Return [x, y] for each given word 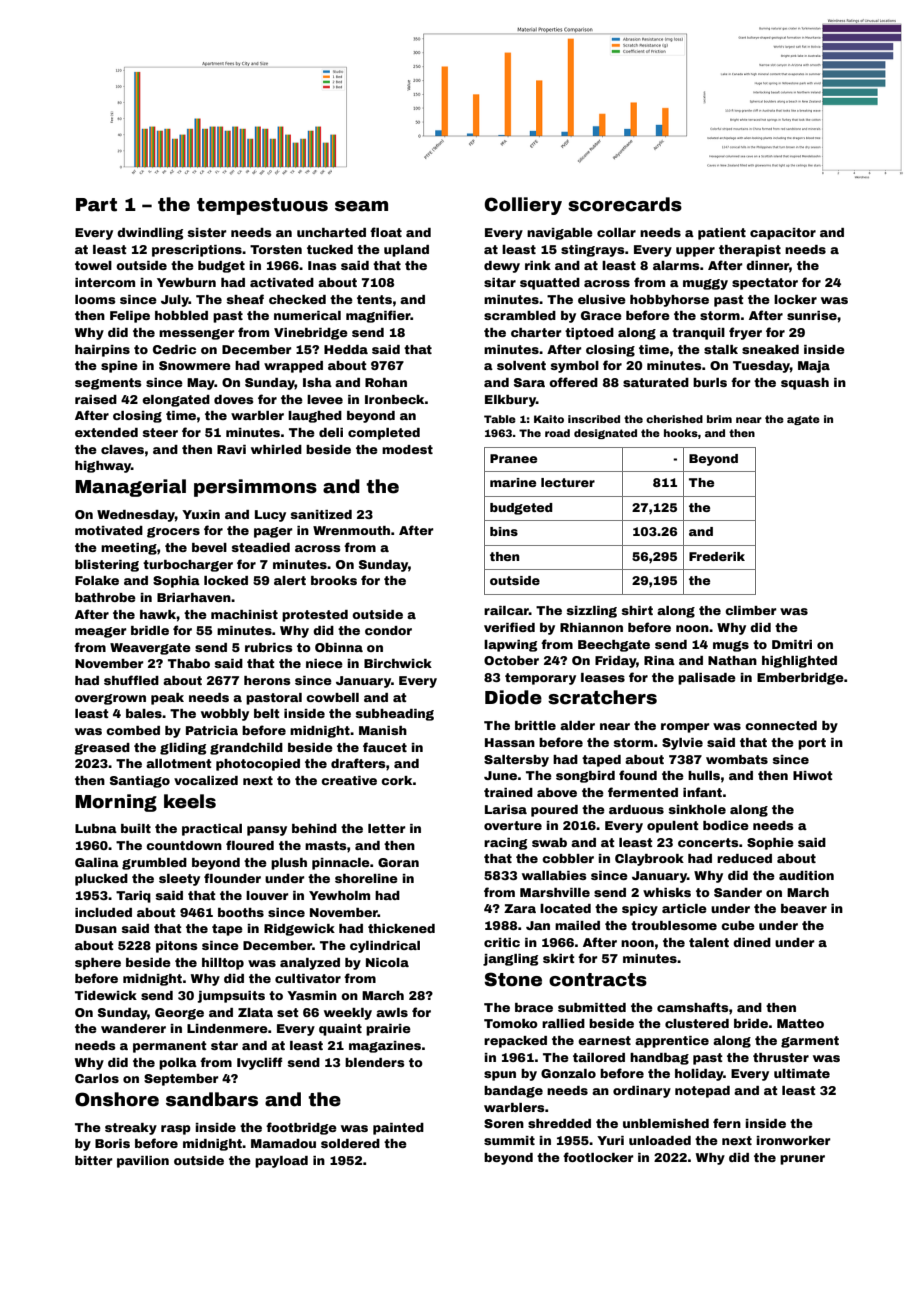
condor [388, 630]
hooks [681, 433]
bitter [94, 1160]
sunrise [812, 315]
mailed [577, 925]
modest [407, 449]
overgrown [110, 699]
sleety [179, 880]
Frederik [717, 556]
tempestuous [262, 206]
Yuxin [201, 514]
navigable [560, 234]
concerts [708, 842]
